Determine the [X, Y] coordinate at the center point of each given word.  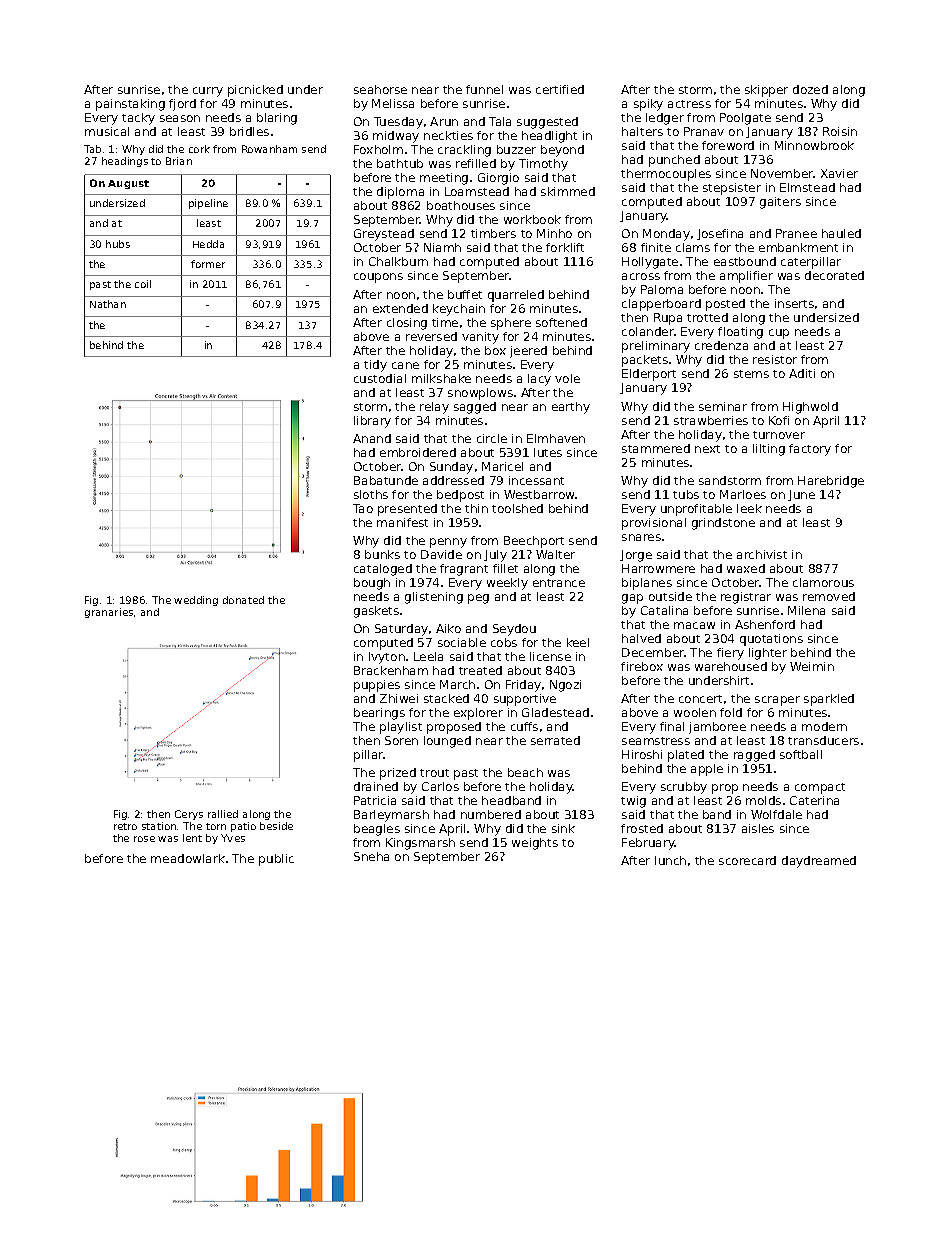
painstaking [130, 105]
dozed [810, 89]
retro [125, 826]
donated [243, 600]
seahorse [380, 89]
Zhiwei [399, 698]
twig [633, 802]
